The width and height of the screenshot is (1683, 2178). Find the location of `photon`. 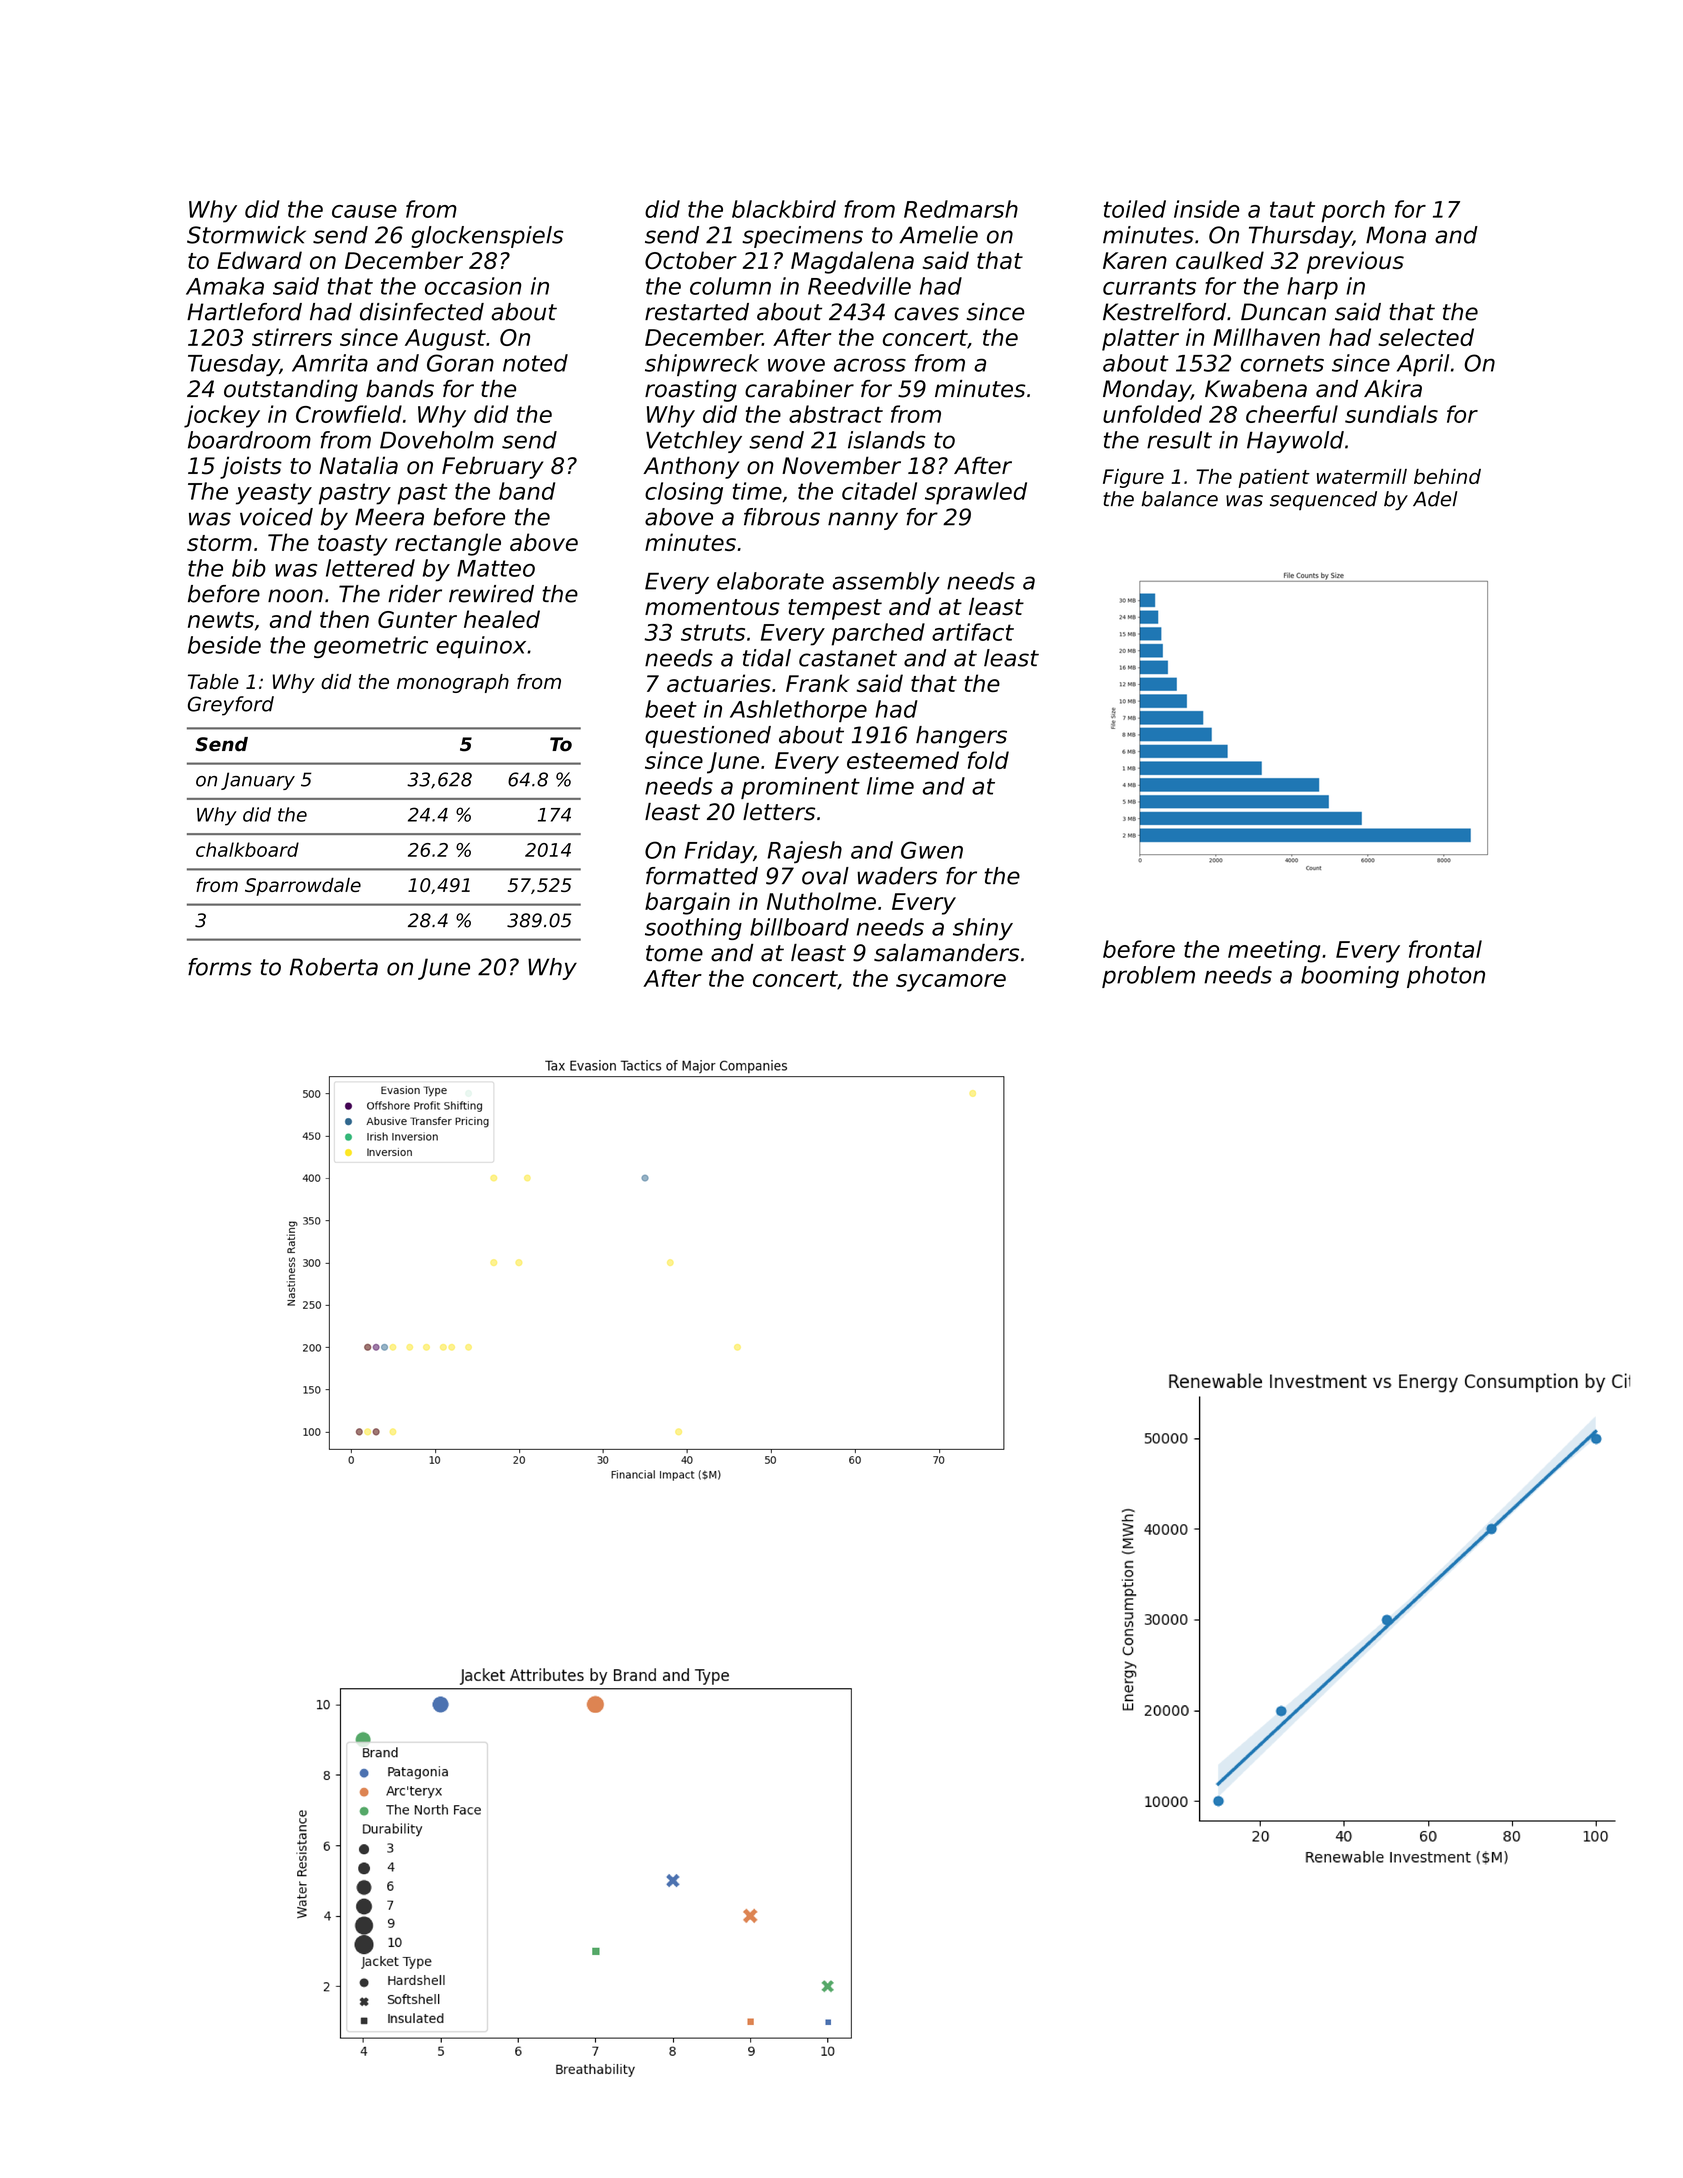

photon is located at coordinates (1446, 977).
